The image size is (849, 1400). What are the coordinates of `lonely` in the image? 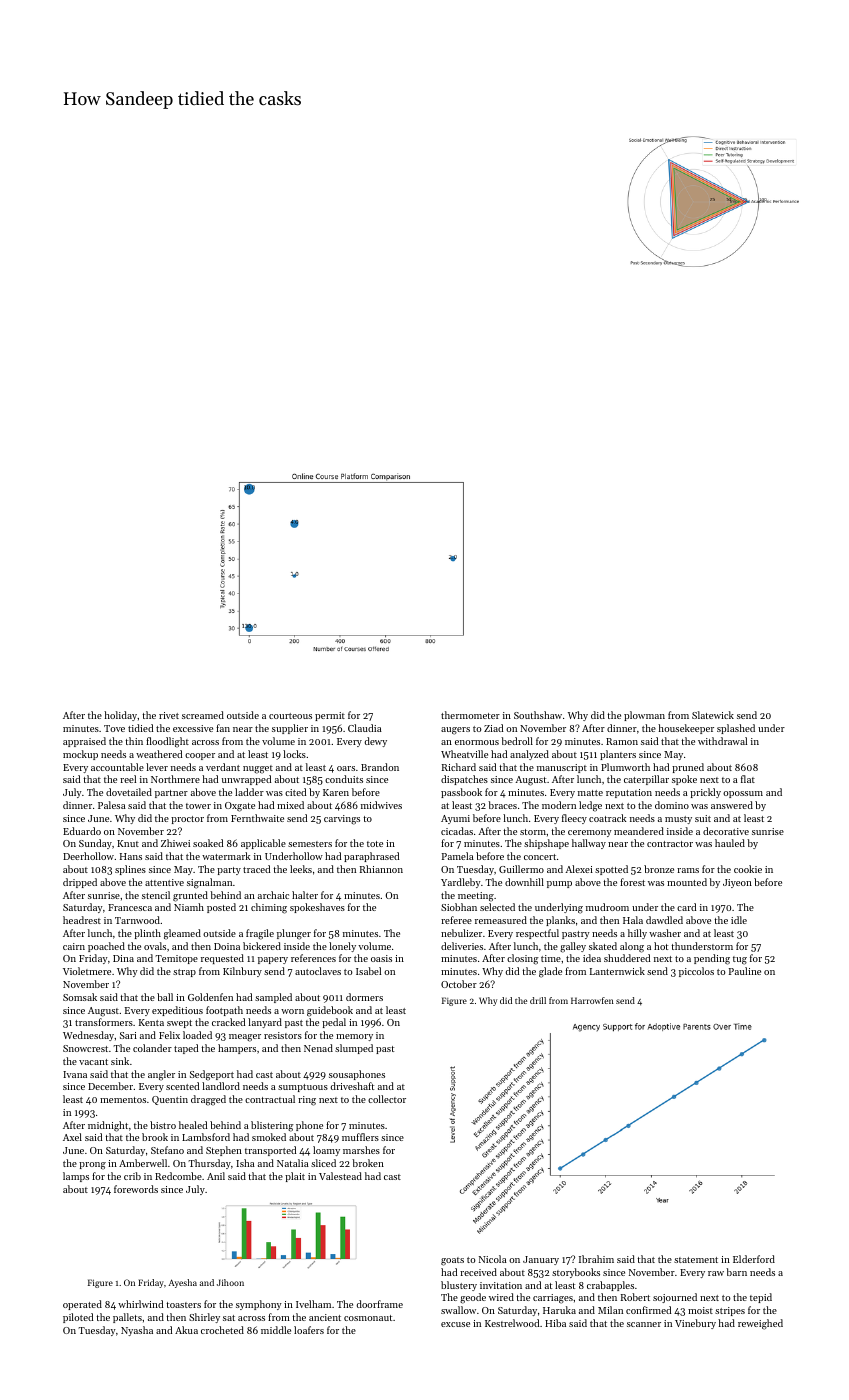 It's located at (342, 947).
